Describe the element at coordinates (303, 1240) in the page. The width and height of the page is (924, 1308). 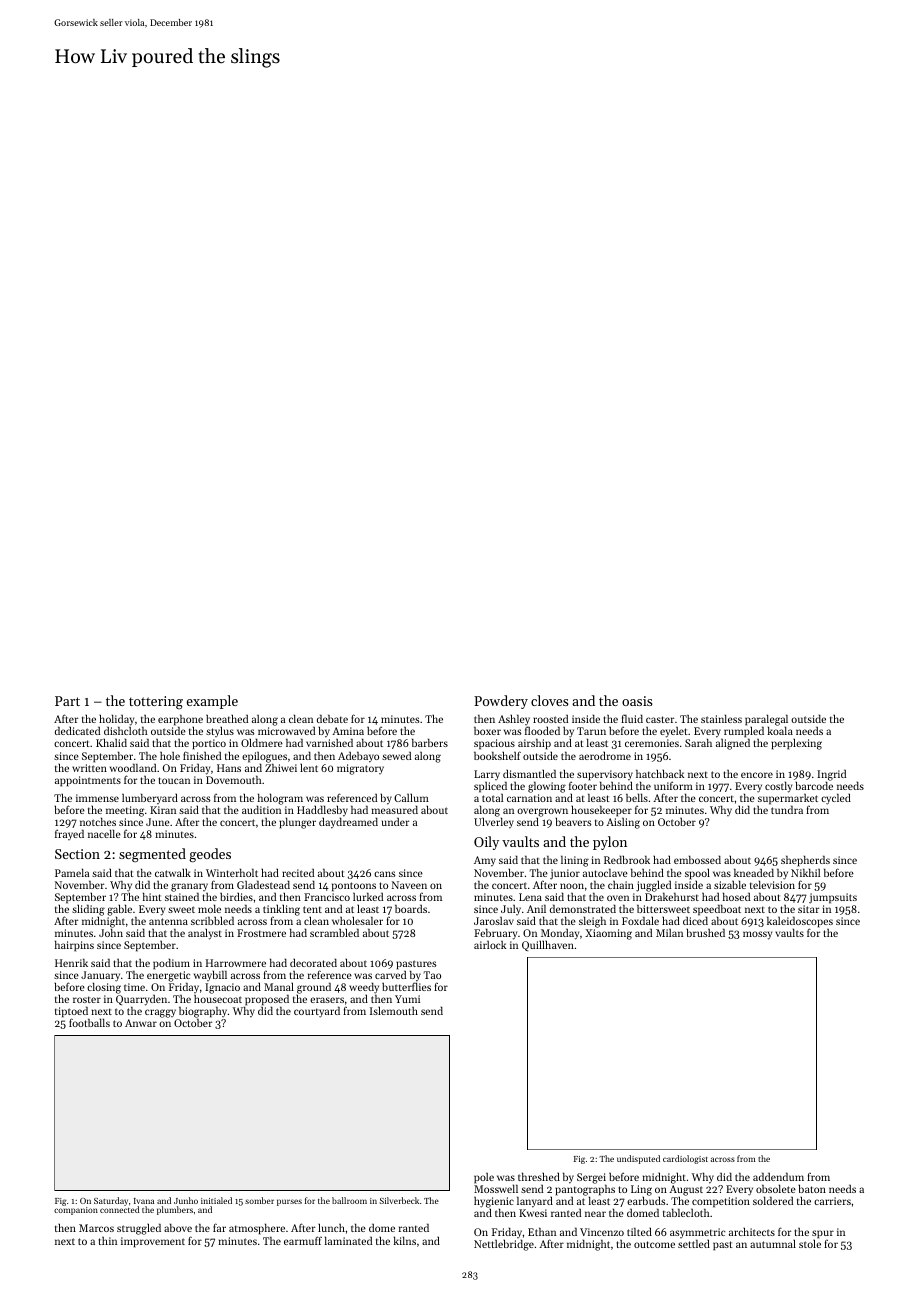
I see `earmuff` at that location.
